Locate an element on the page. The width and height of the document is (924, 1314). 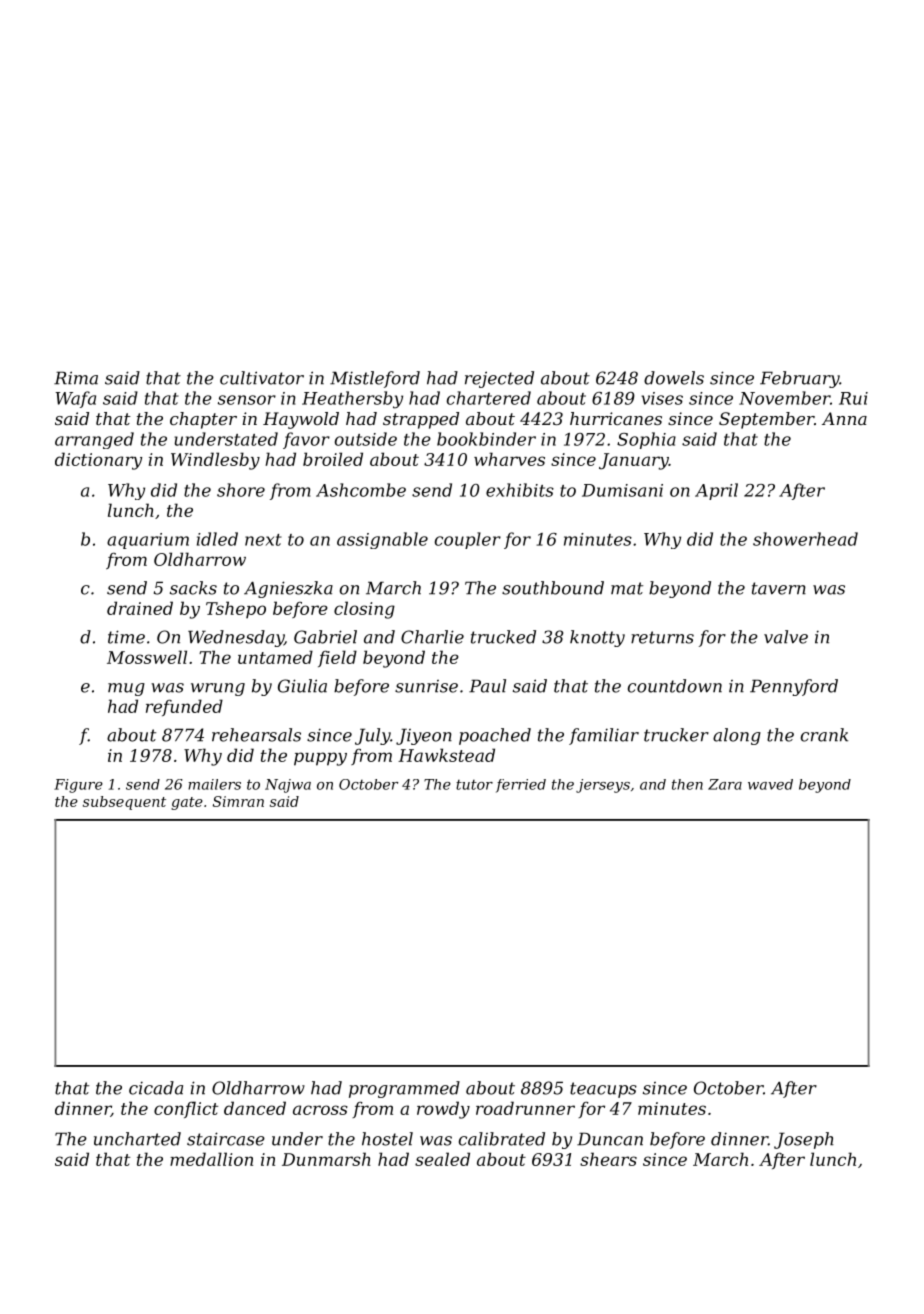
teacups is located at coordinates (603, 1090).
